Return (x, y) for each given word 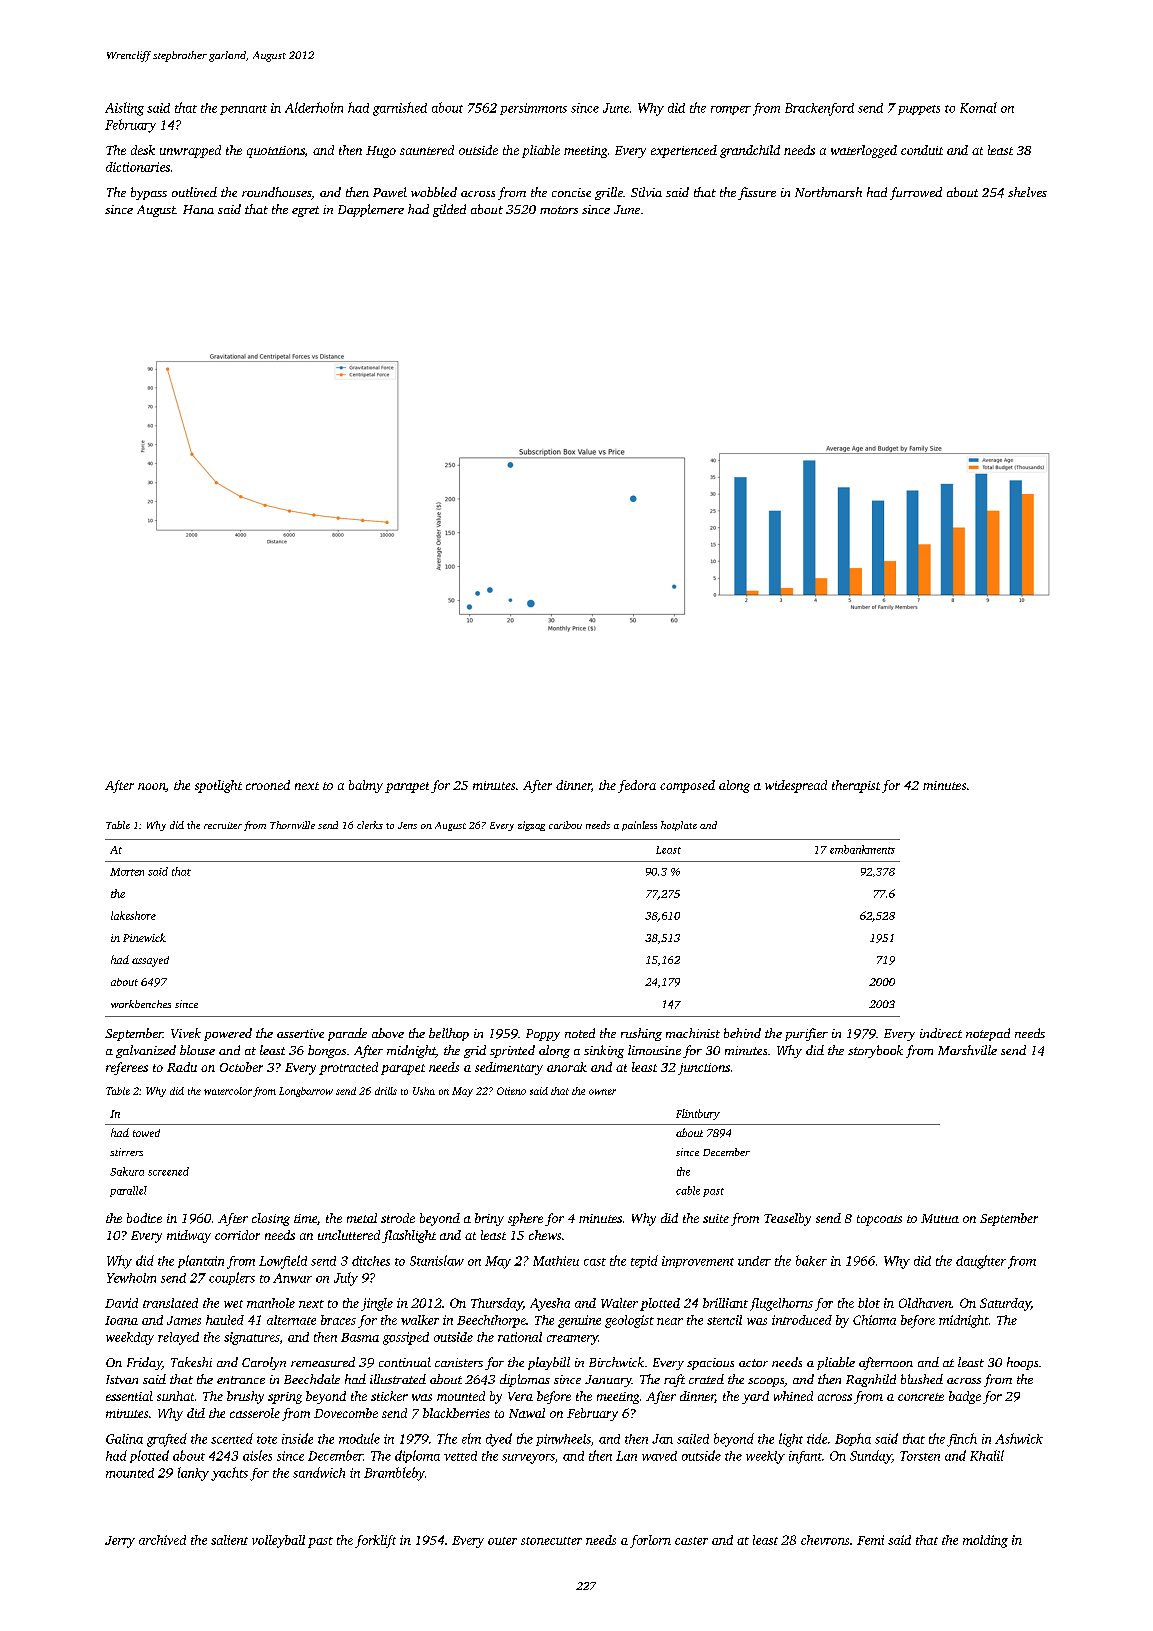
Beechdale (312, 1379)
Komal (978, 107)
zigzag (531, 826)
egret (305, 211)
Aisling (124, 109)
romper (731, 110)
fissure (757, 193)
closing (271, 1219)
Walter (619, 1303)
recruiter (223, 825)
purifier (806, 1034)
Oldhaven (925, 1303)
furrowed (916, 193)
